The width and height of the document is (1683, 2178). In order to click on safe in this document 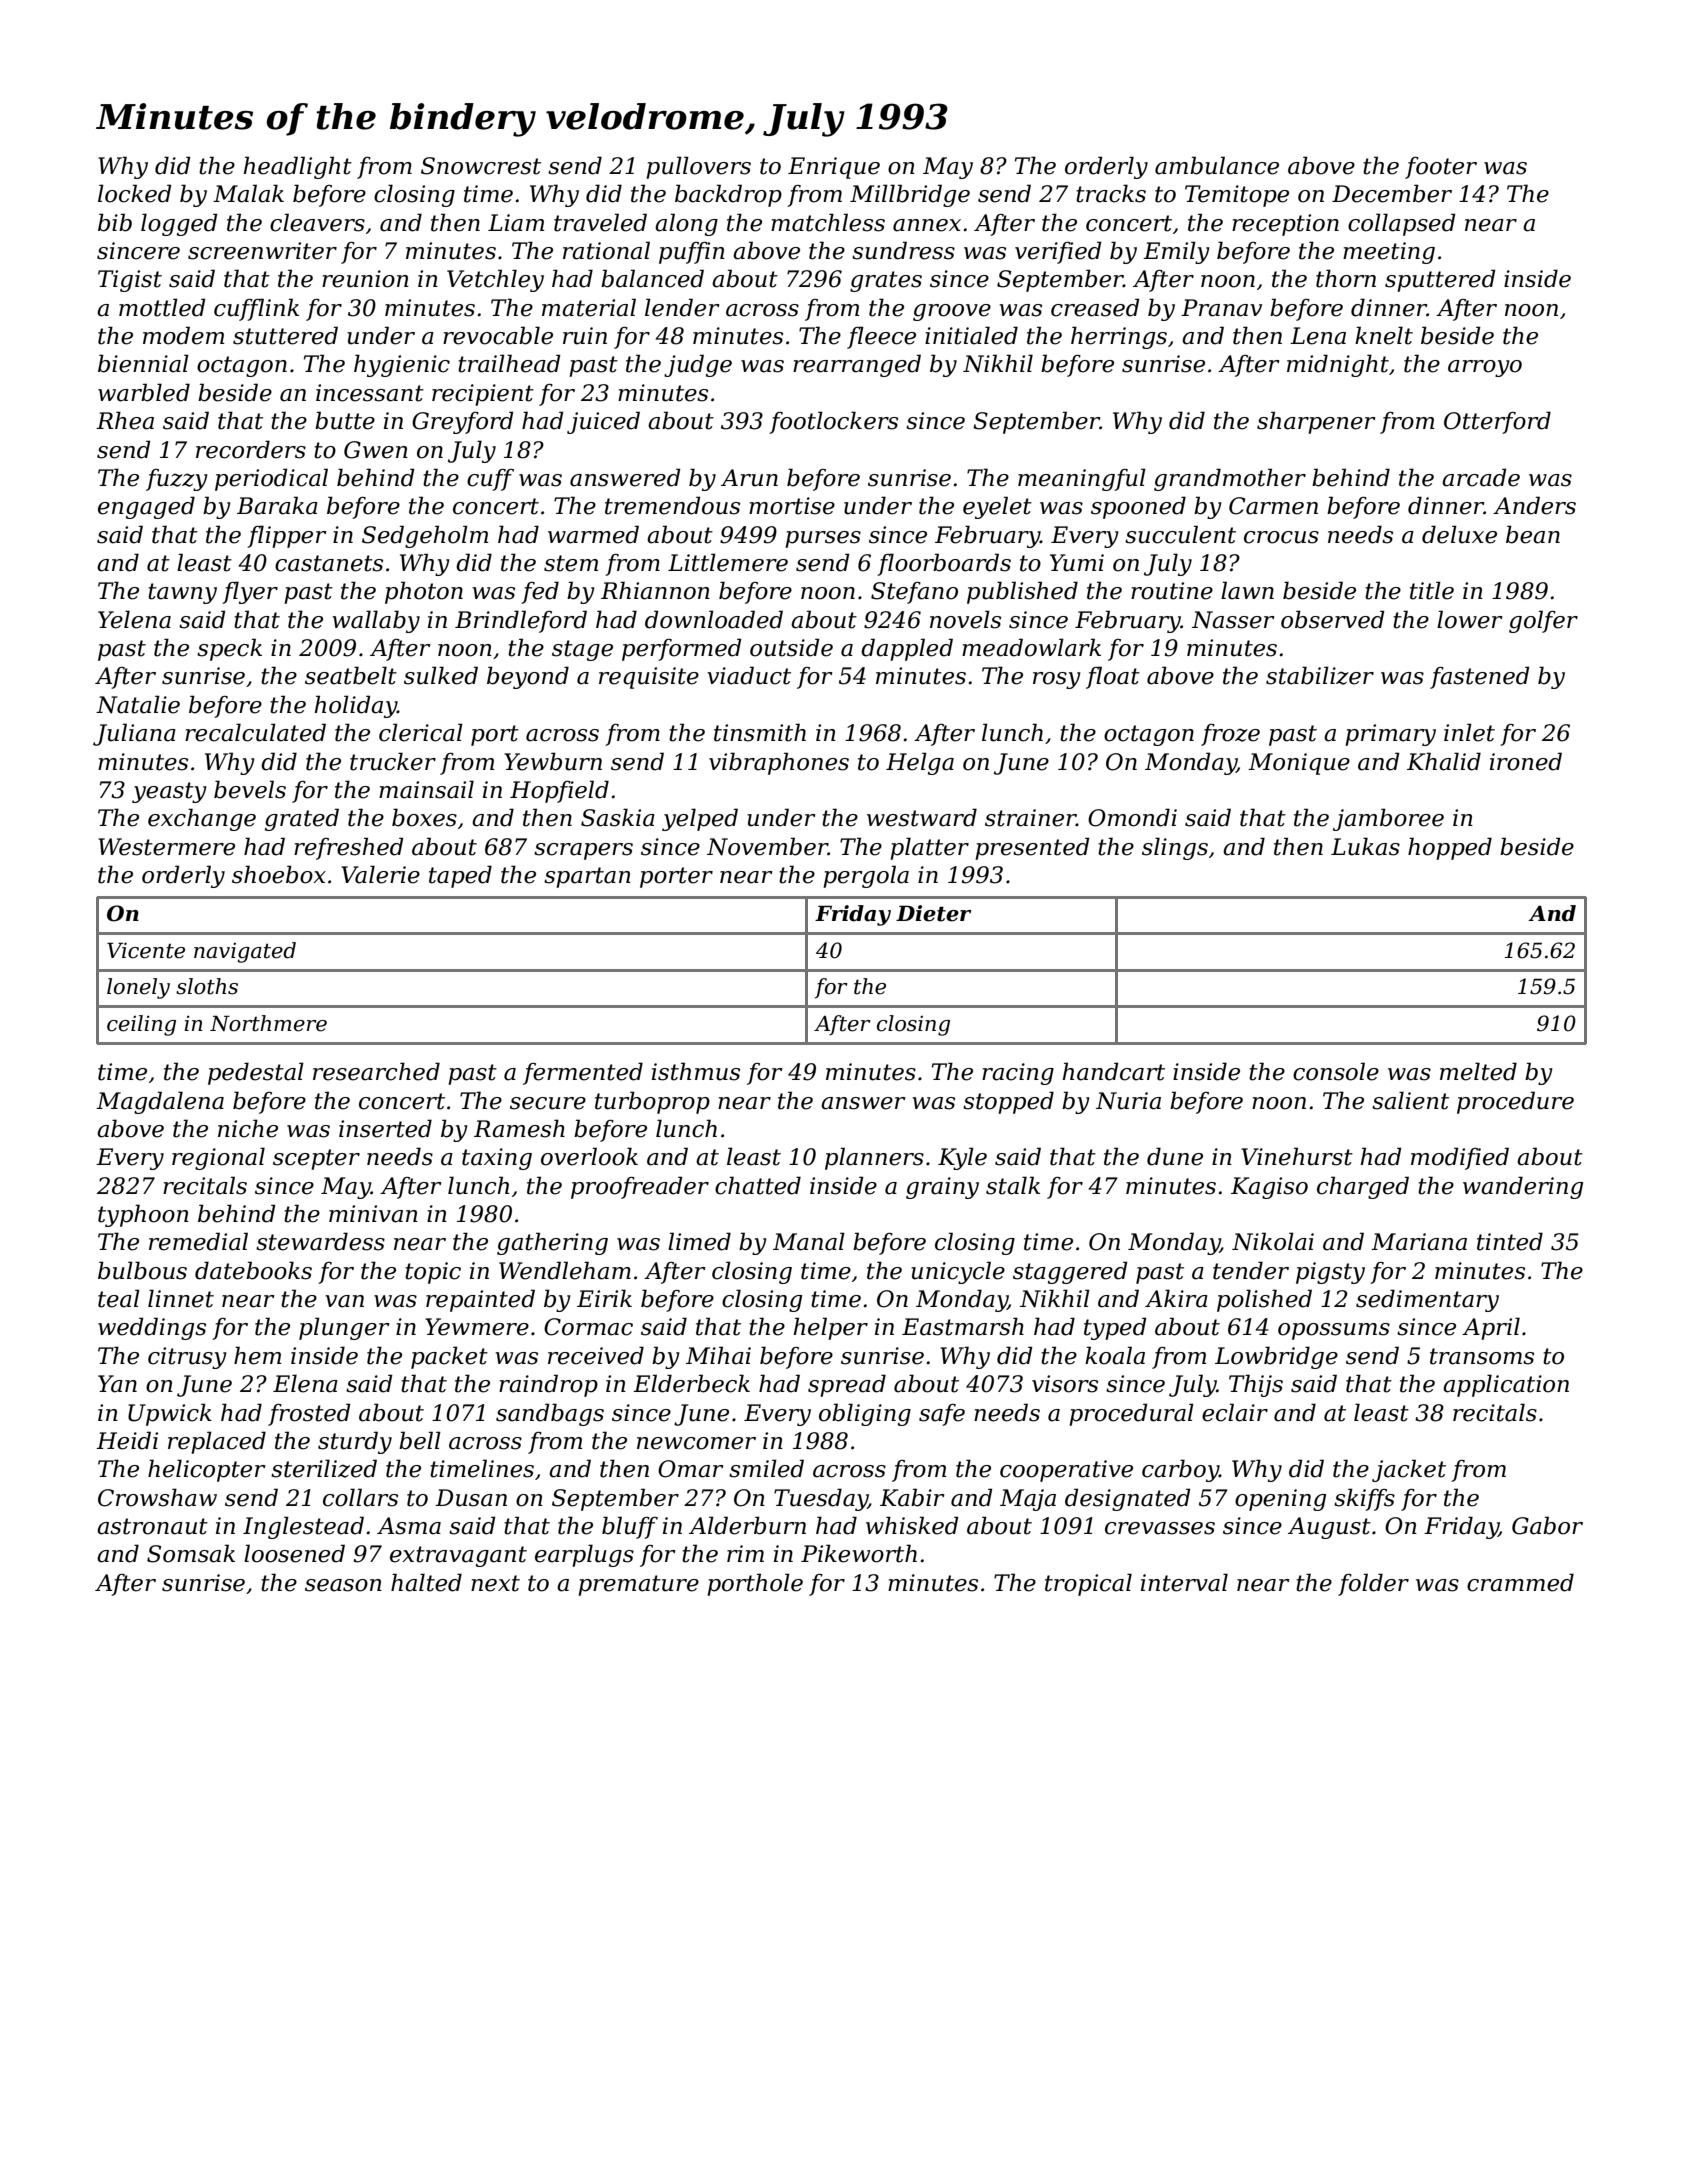, I will do `click(942, 1415)`.
